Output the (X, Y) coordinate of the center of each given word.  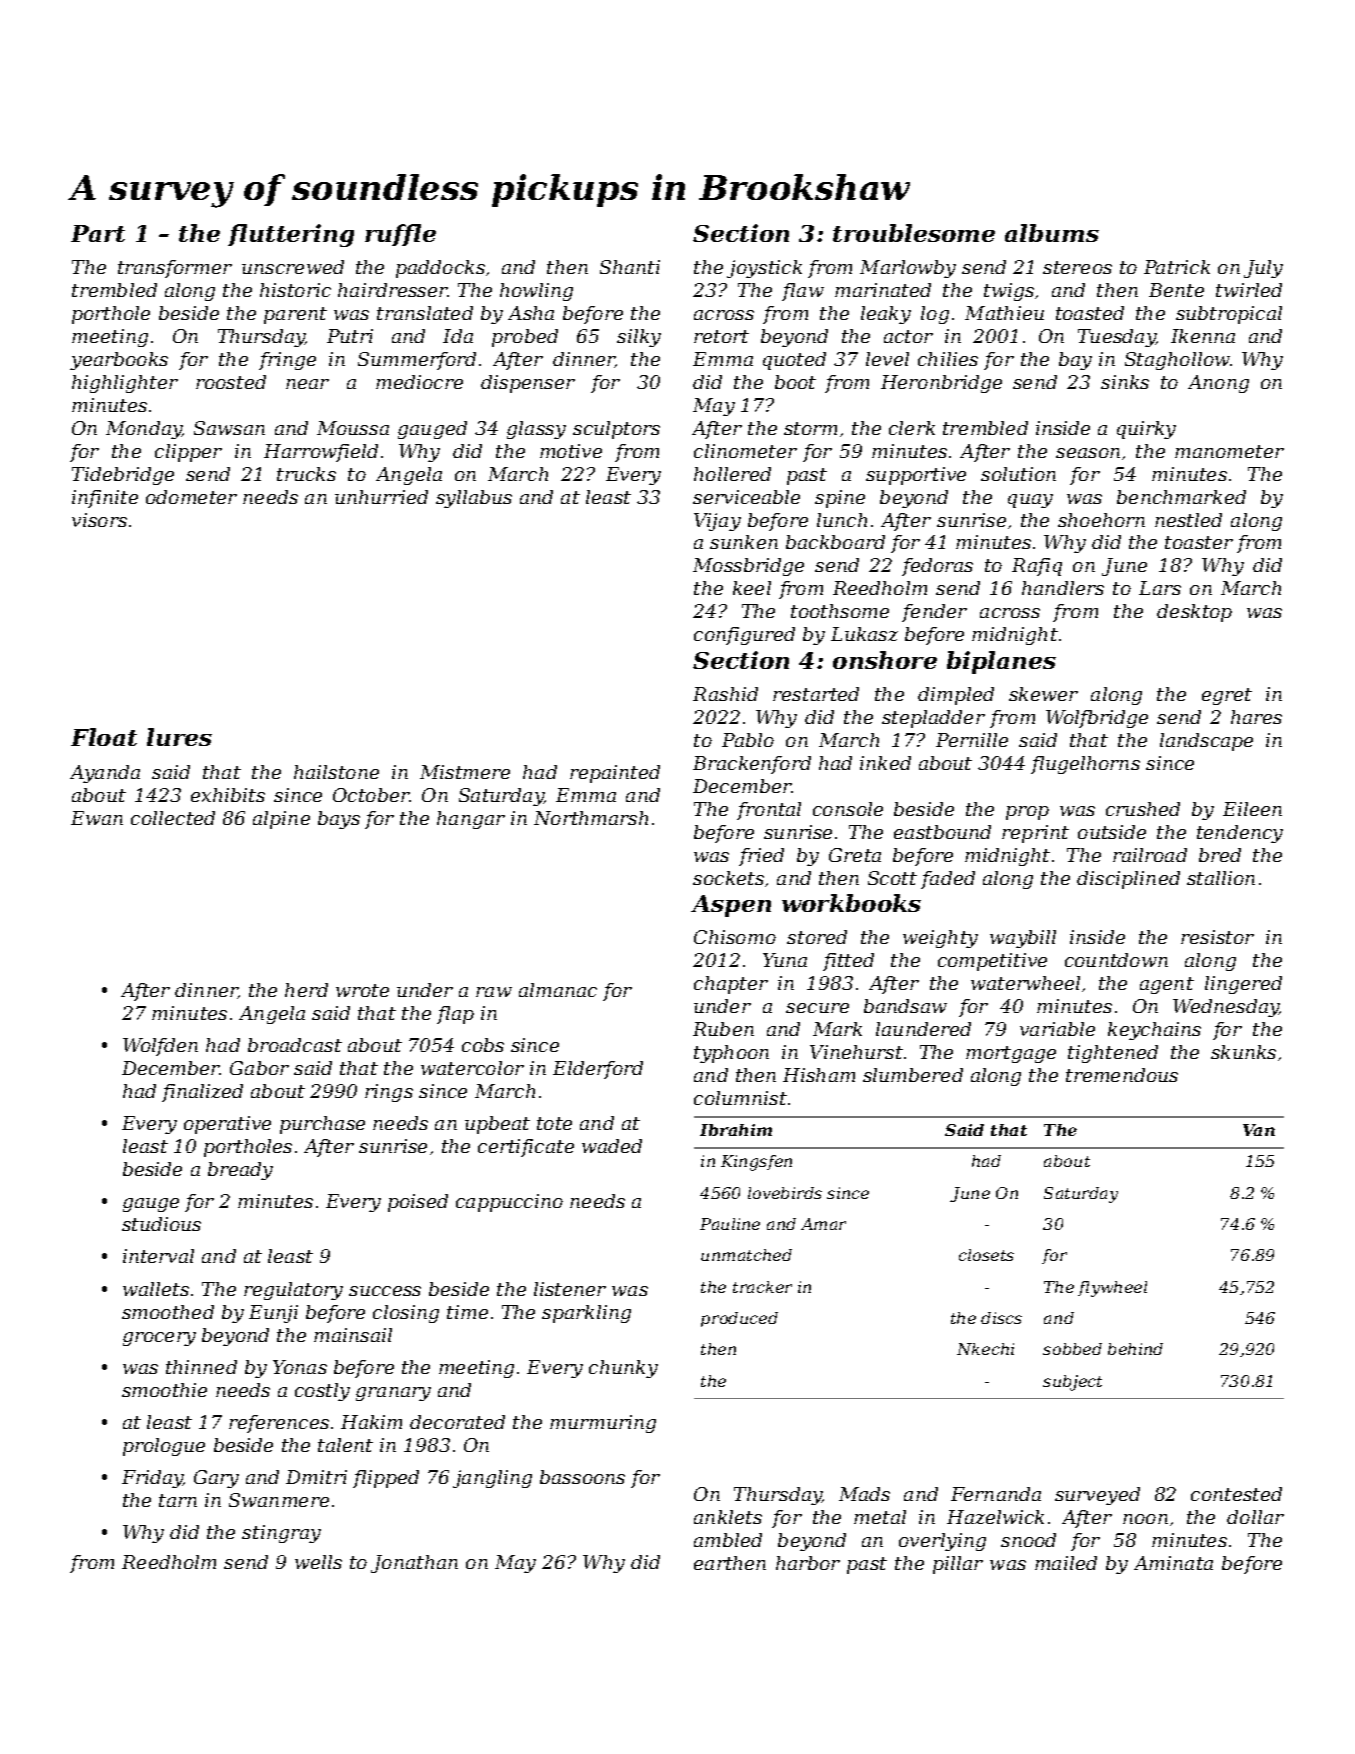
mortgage (1011, 1054)
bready (240, 1171)
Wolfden (160, 1047)
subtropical (1229, 315)
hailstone (336, 772)
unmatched (746, 1255)
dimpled (956, 696)
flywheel (1112, 1289)
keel (752, 588)
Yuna (785, 960)
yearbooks (119, 361)
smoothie (164, 1390)
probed (525, 338)
